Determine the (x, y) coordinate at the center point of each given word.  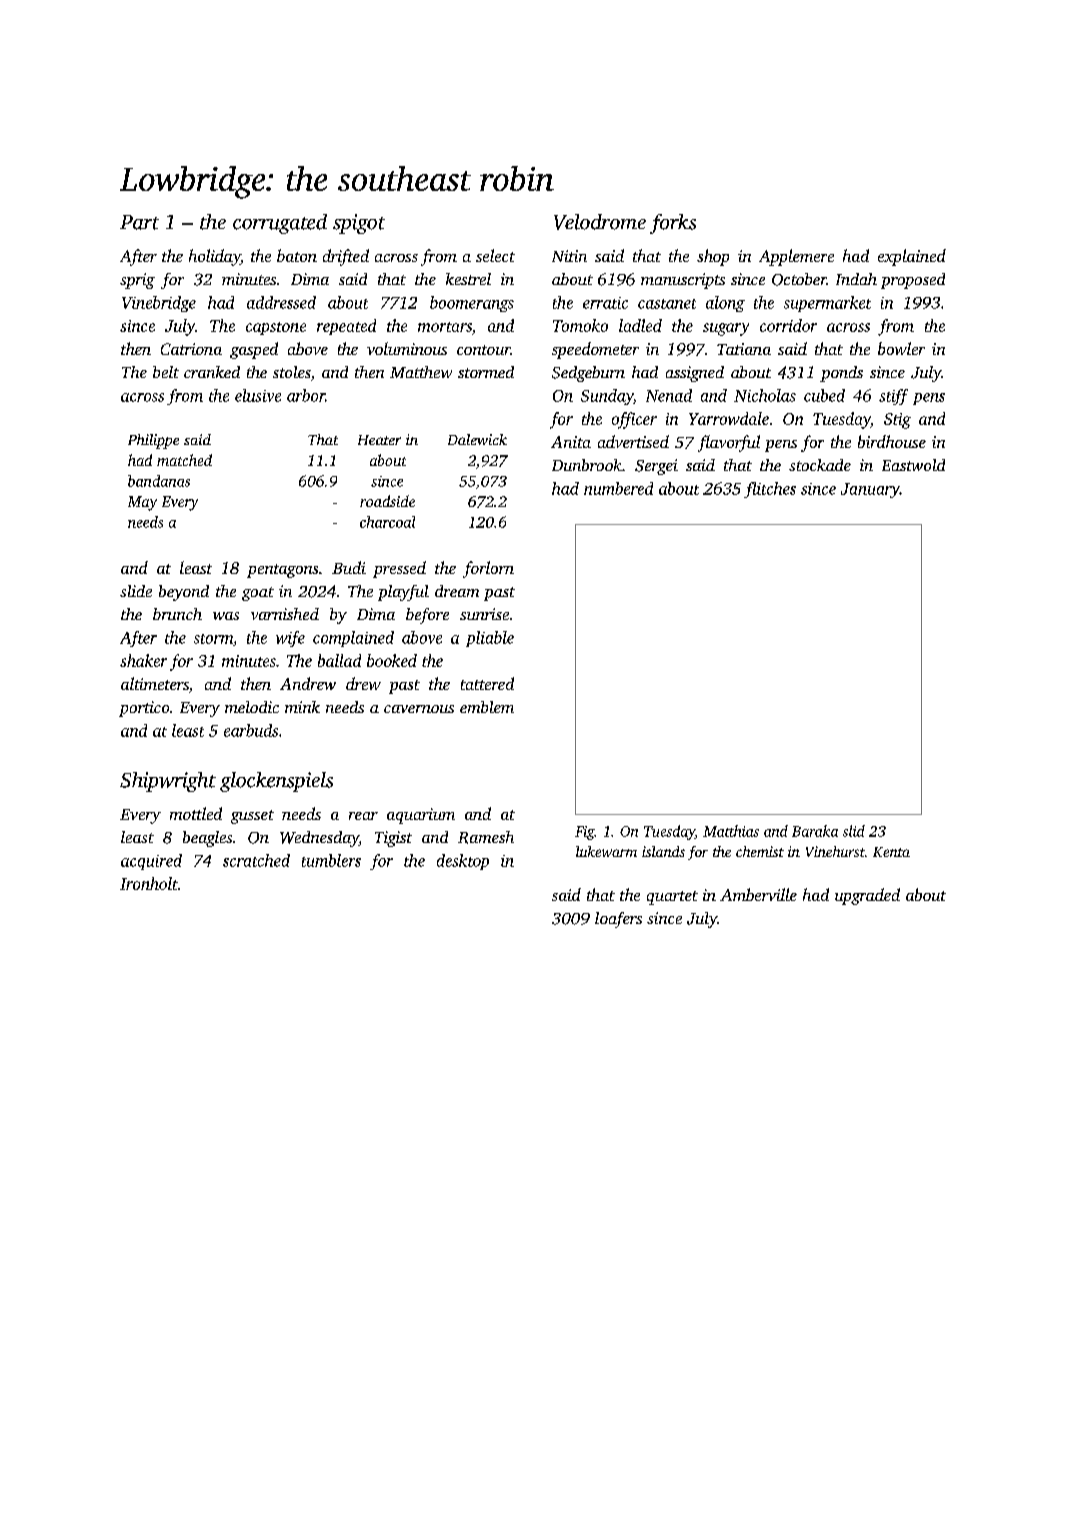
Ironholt (149, 883)
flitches (770, 490)
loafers (618, 920)
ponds (841, 374)
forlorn (488, 569)
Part (139, 222)
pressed (399, 569)
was (226, 616)
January (870, 490)
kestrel (468, 279)
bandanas (159, 481)
